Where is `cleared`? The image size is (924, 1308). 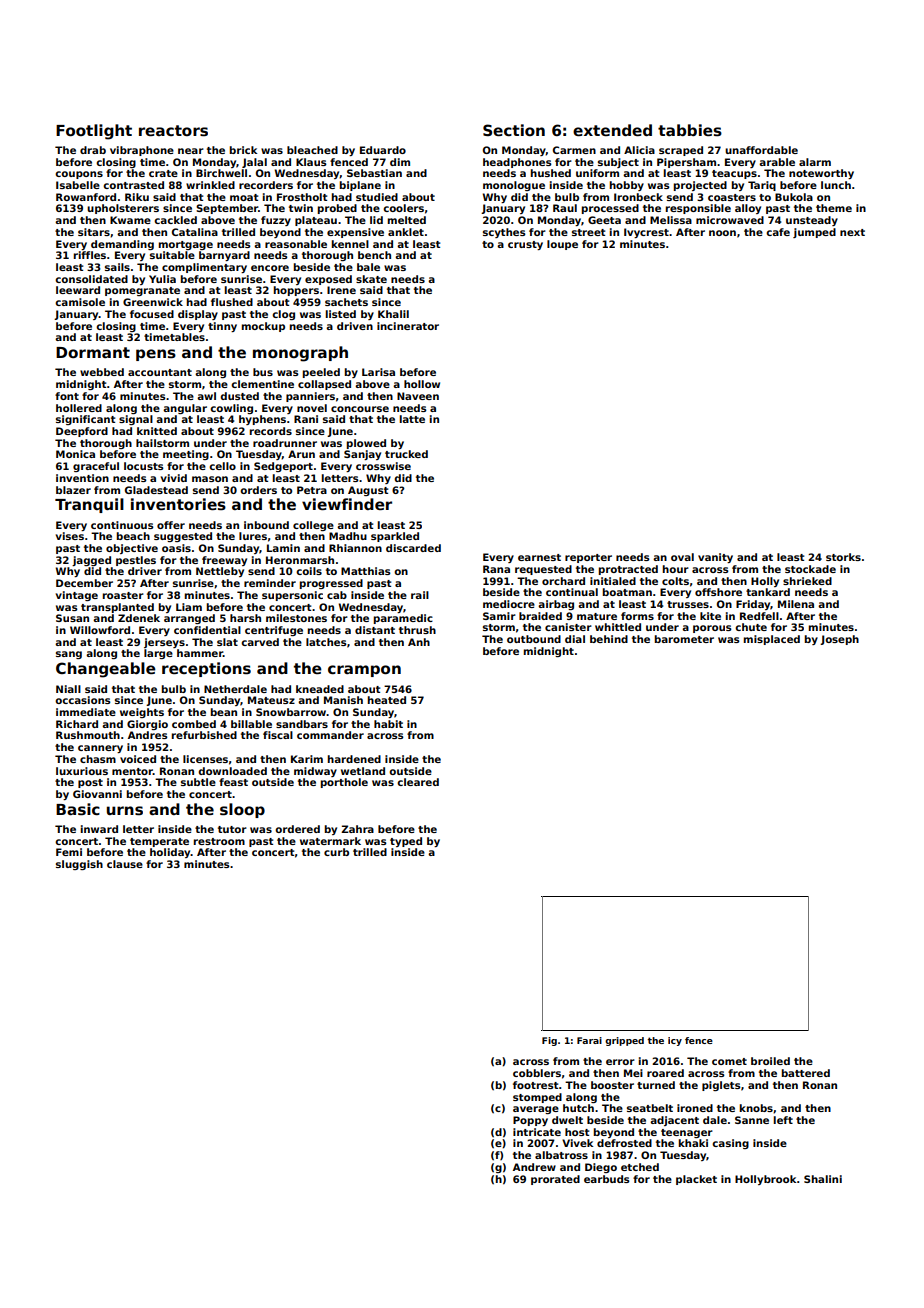 cleared is located at coordinates (418, 782).
